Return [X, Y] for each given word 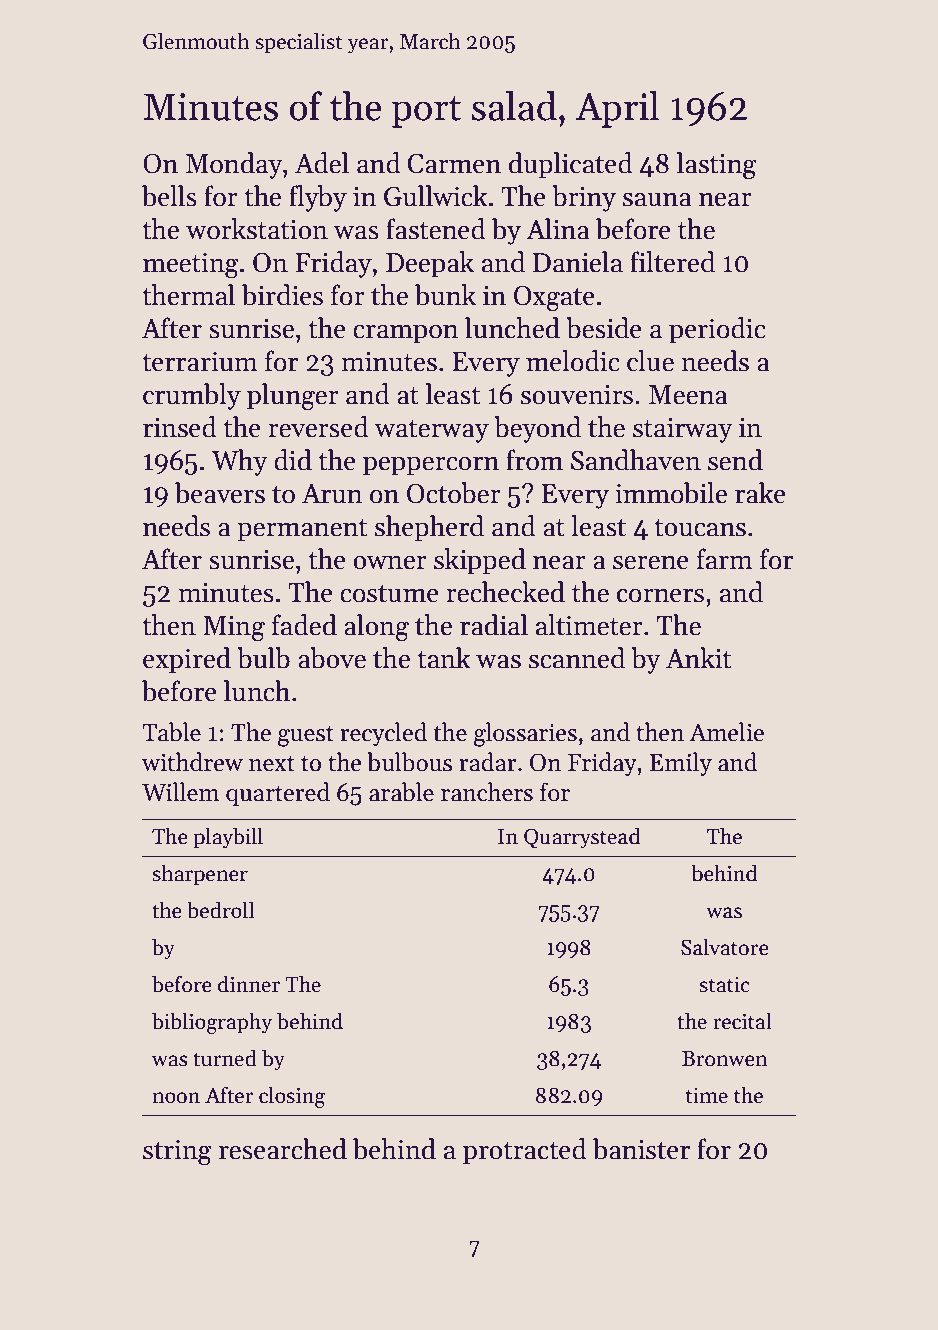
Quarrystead [582, 838]
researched [283, 1149]
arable [401, 792]
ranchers [487, 792]
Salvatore [725, 947]
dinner [249, 984]
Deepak [430, 264]
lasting [716, 166]
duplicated [571, 165]
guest [306, 736]
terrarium [200, 362]
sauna [657, 200]
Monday [234, 165]
